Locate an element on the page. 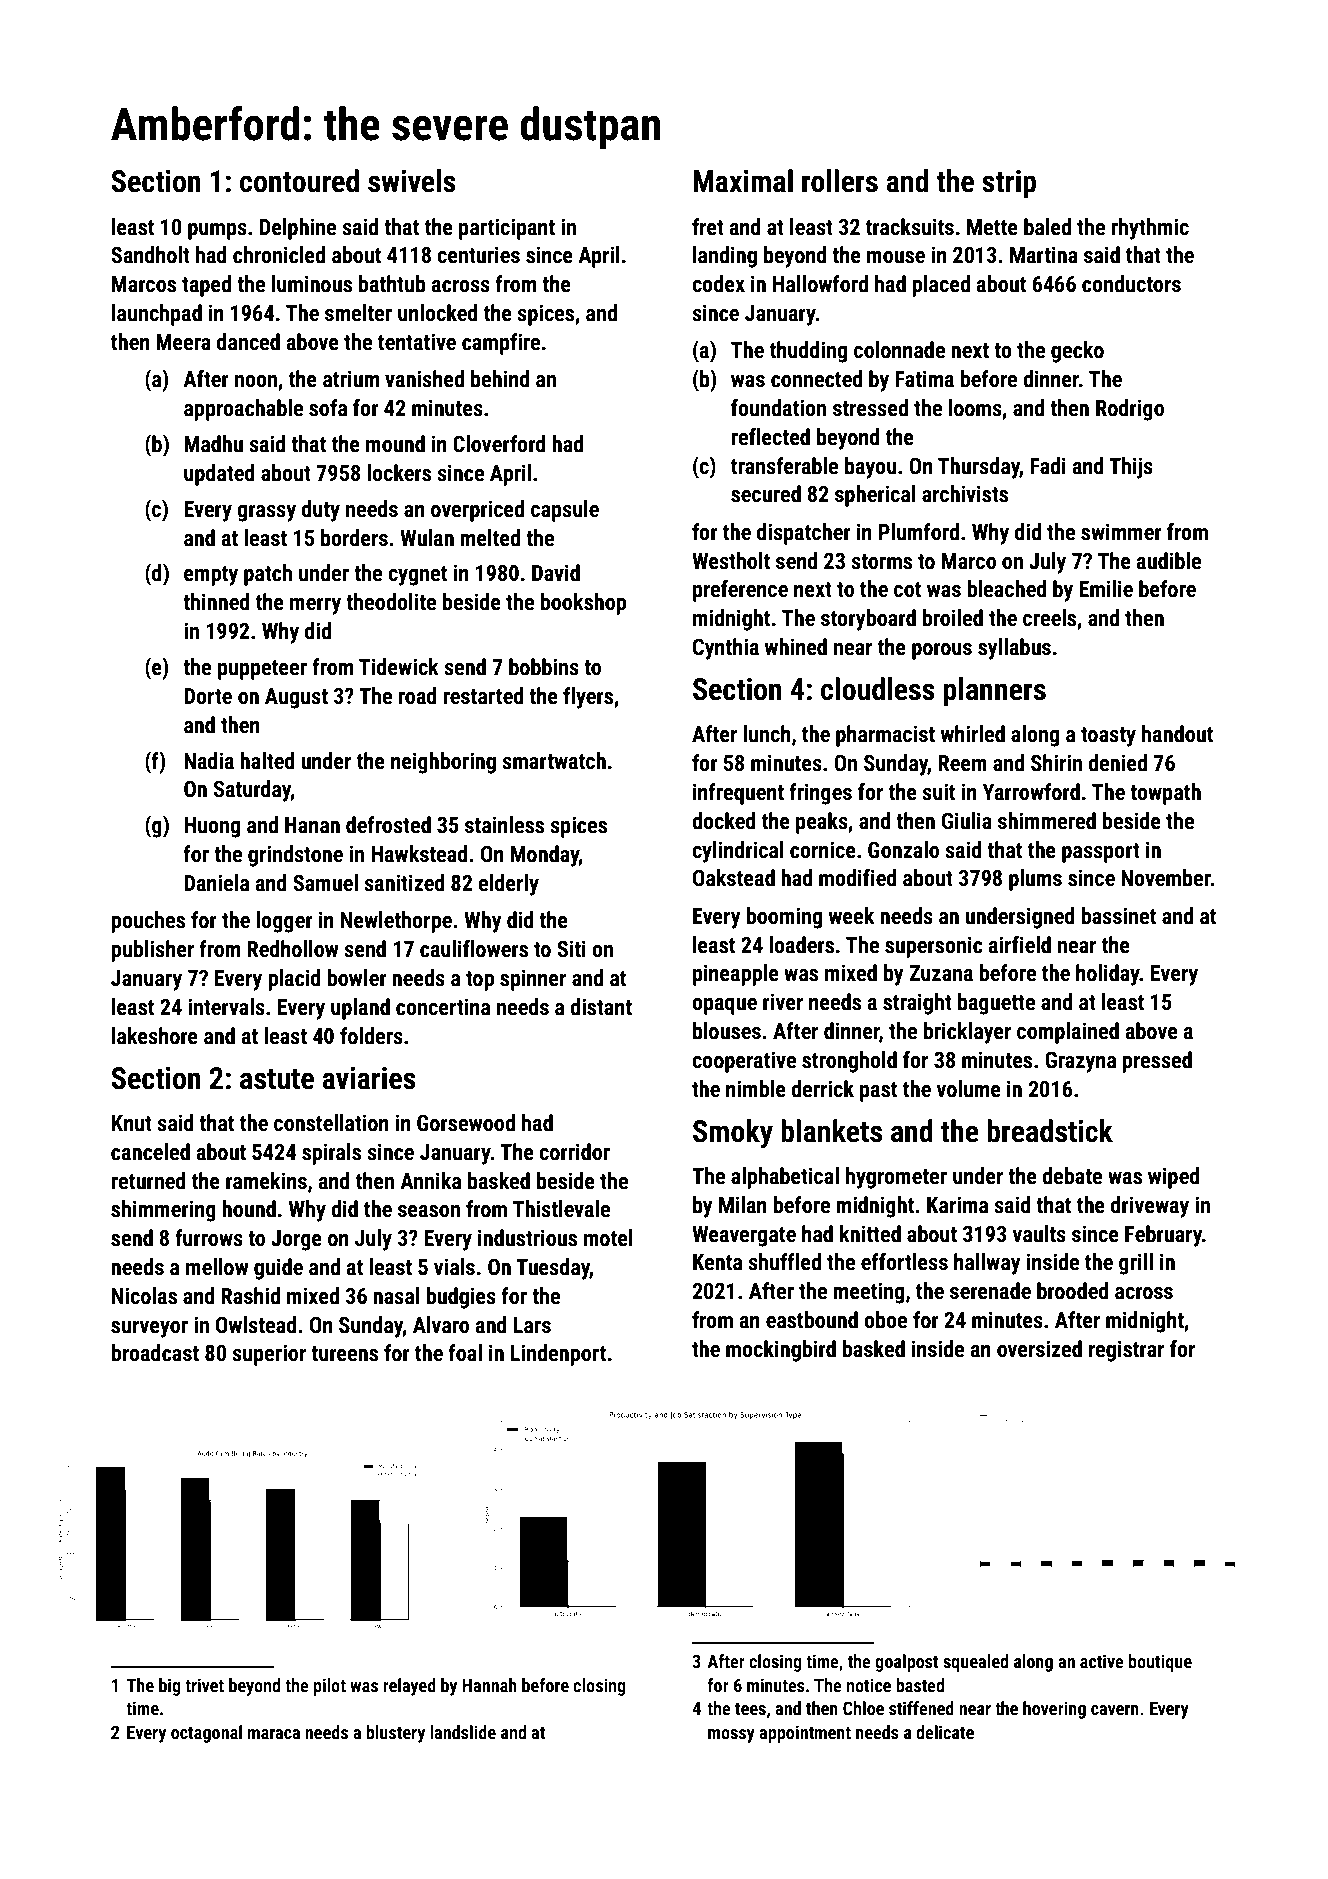  archivists is located at coordinates (965, 494).
